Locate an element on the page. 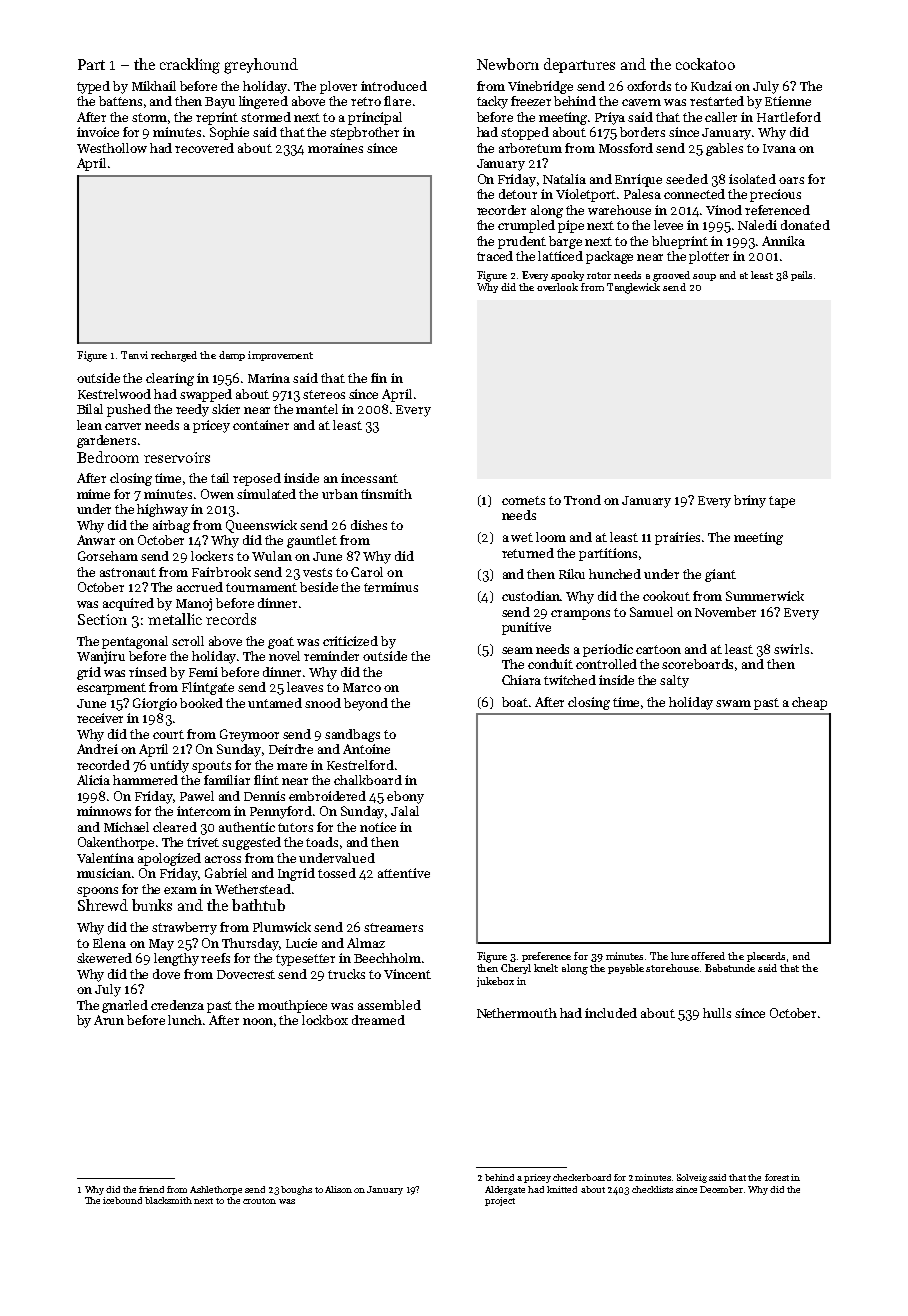 Image resolution: width=908 pixels, height=1316 pixels. Newborn is located at coordinates (508, 64).
